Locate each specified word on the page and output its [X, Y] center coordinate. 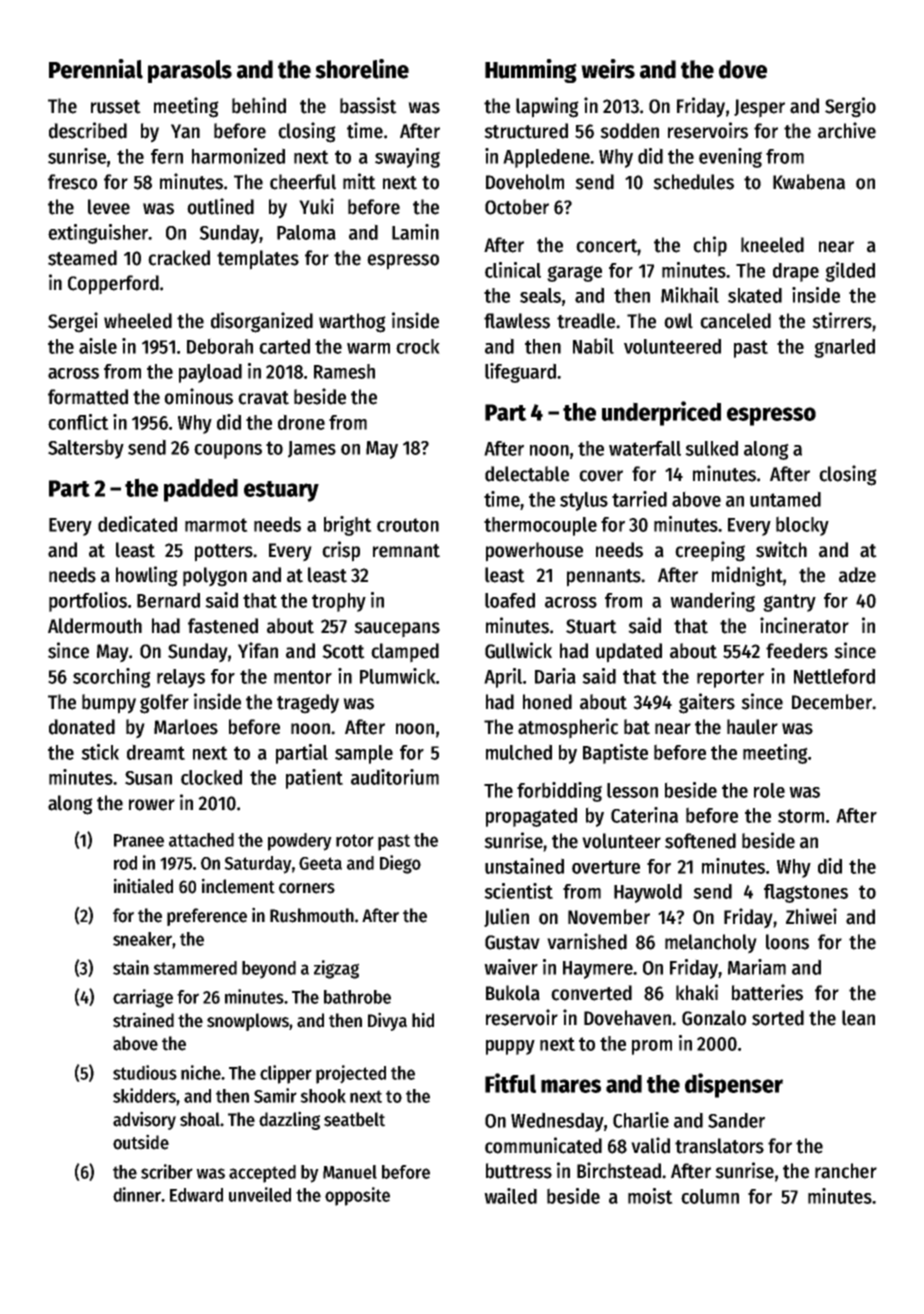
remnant [406, 551]
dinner [137, 1194]
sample [364, 754]
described [88, 130]
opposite [357, 1196]
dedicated [137, 524]
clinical [513, 270]
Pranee [139, 840]
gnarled [844, 348]
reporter [730, 679]
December [832, 702]
